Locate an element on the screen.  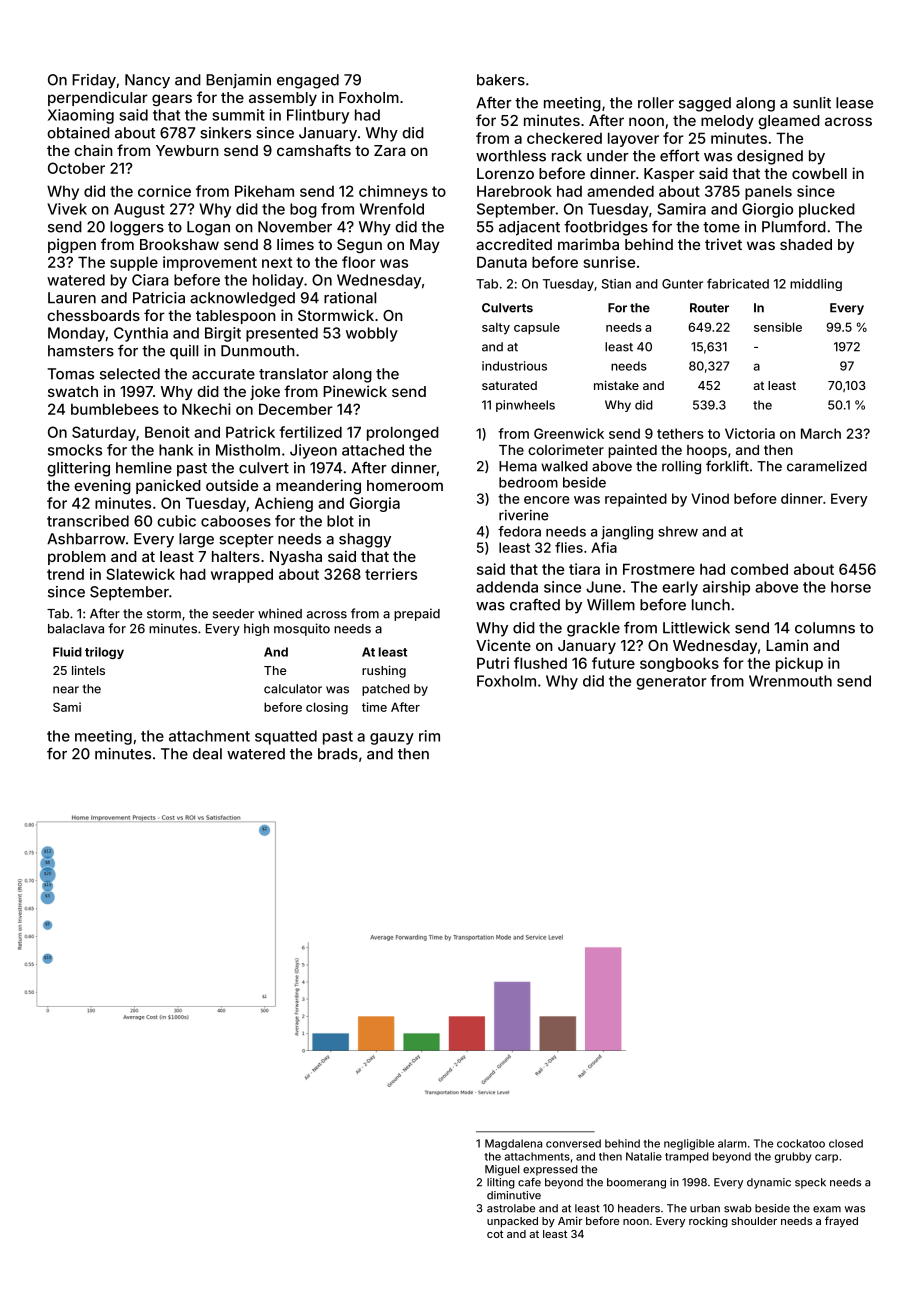
gears is located at coordinates (172, 100).
